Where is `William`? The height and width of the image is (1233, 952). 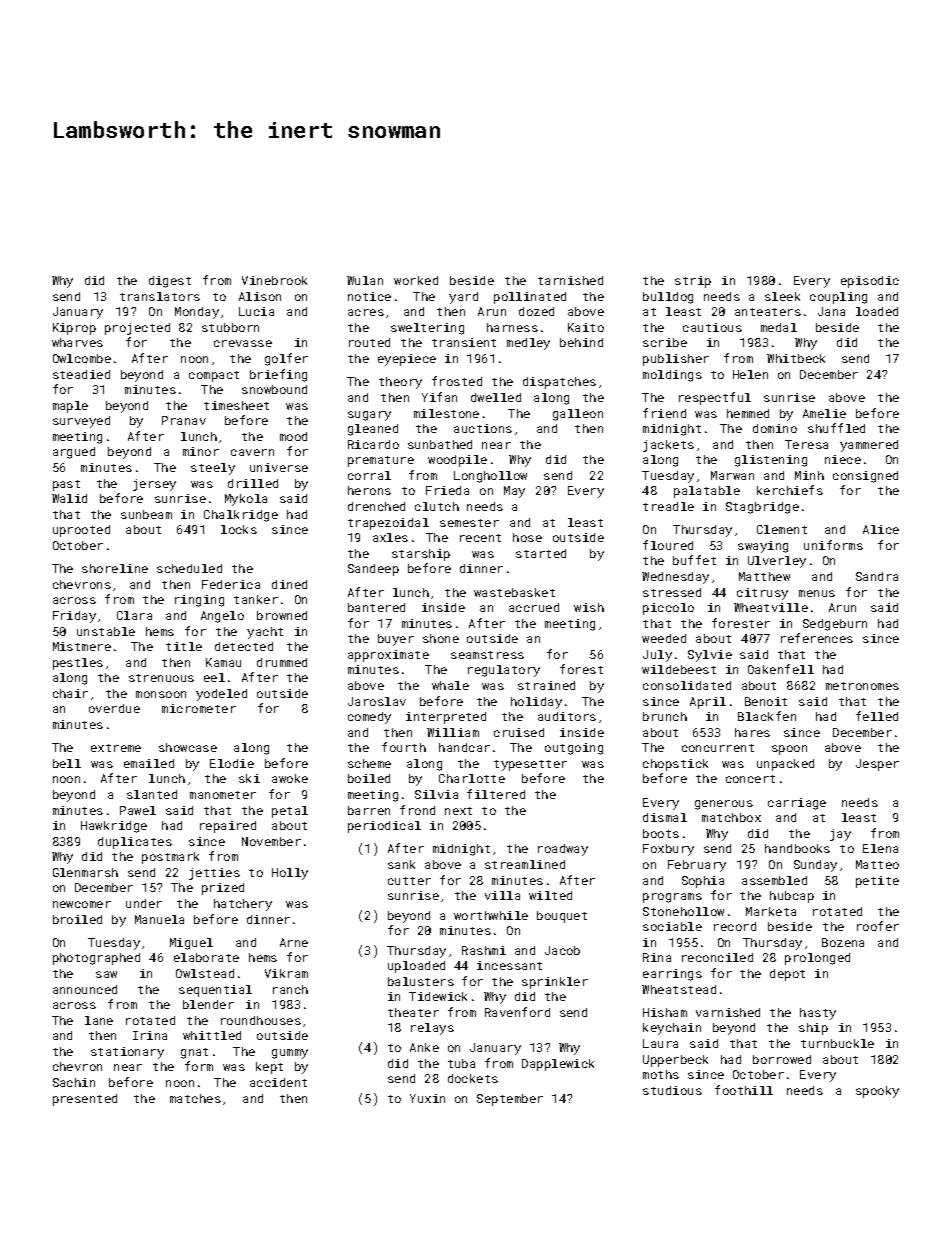
William is located at coordinates (453, 732).
